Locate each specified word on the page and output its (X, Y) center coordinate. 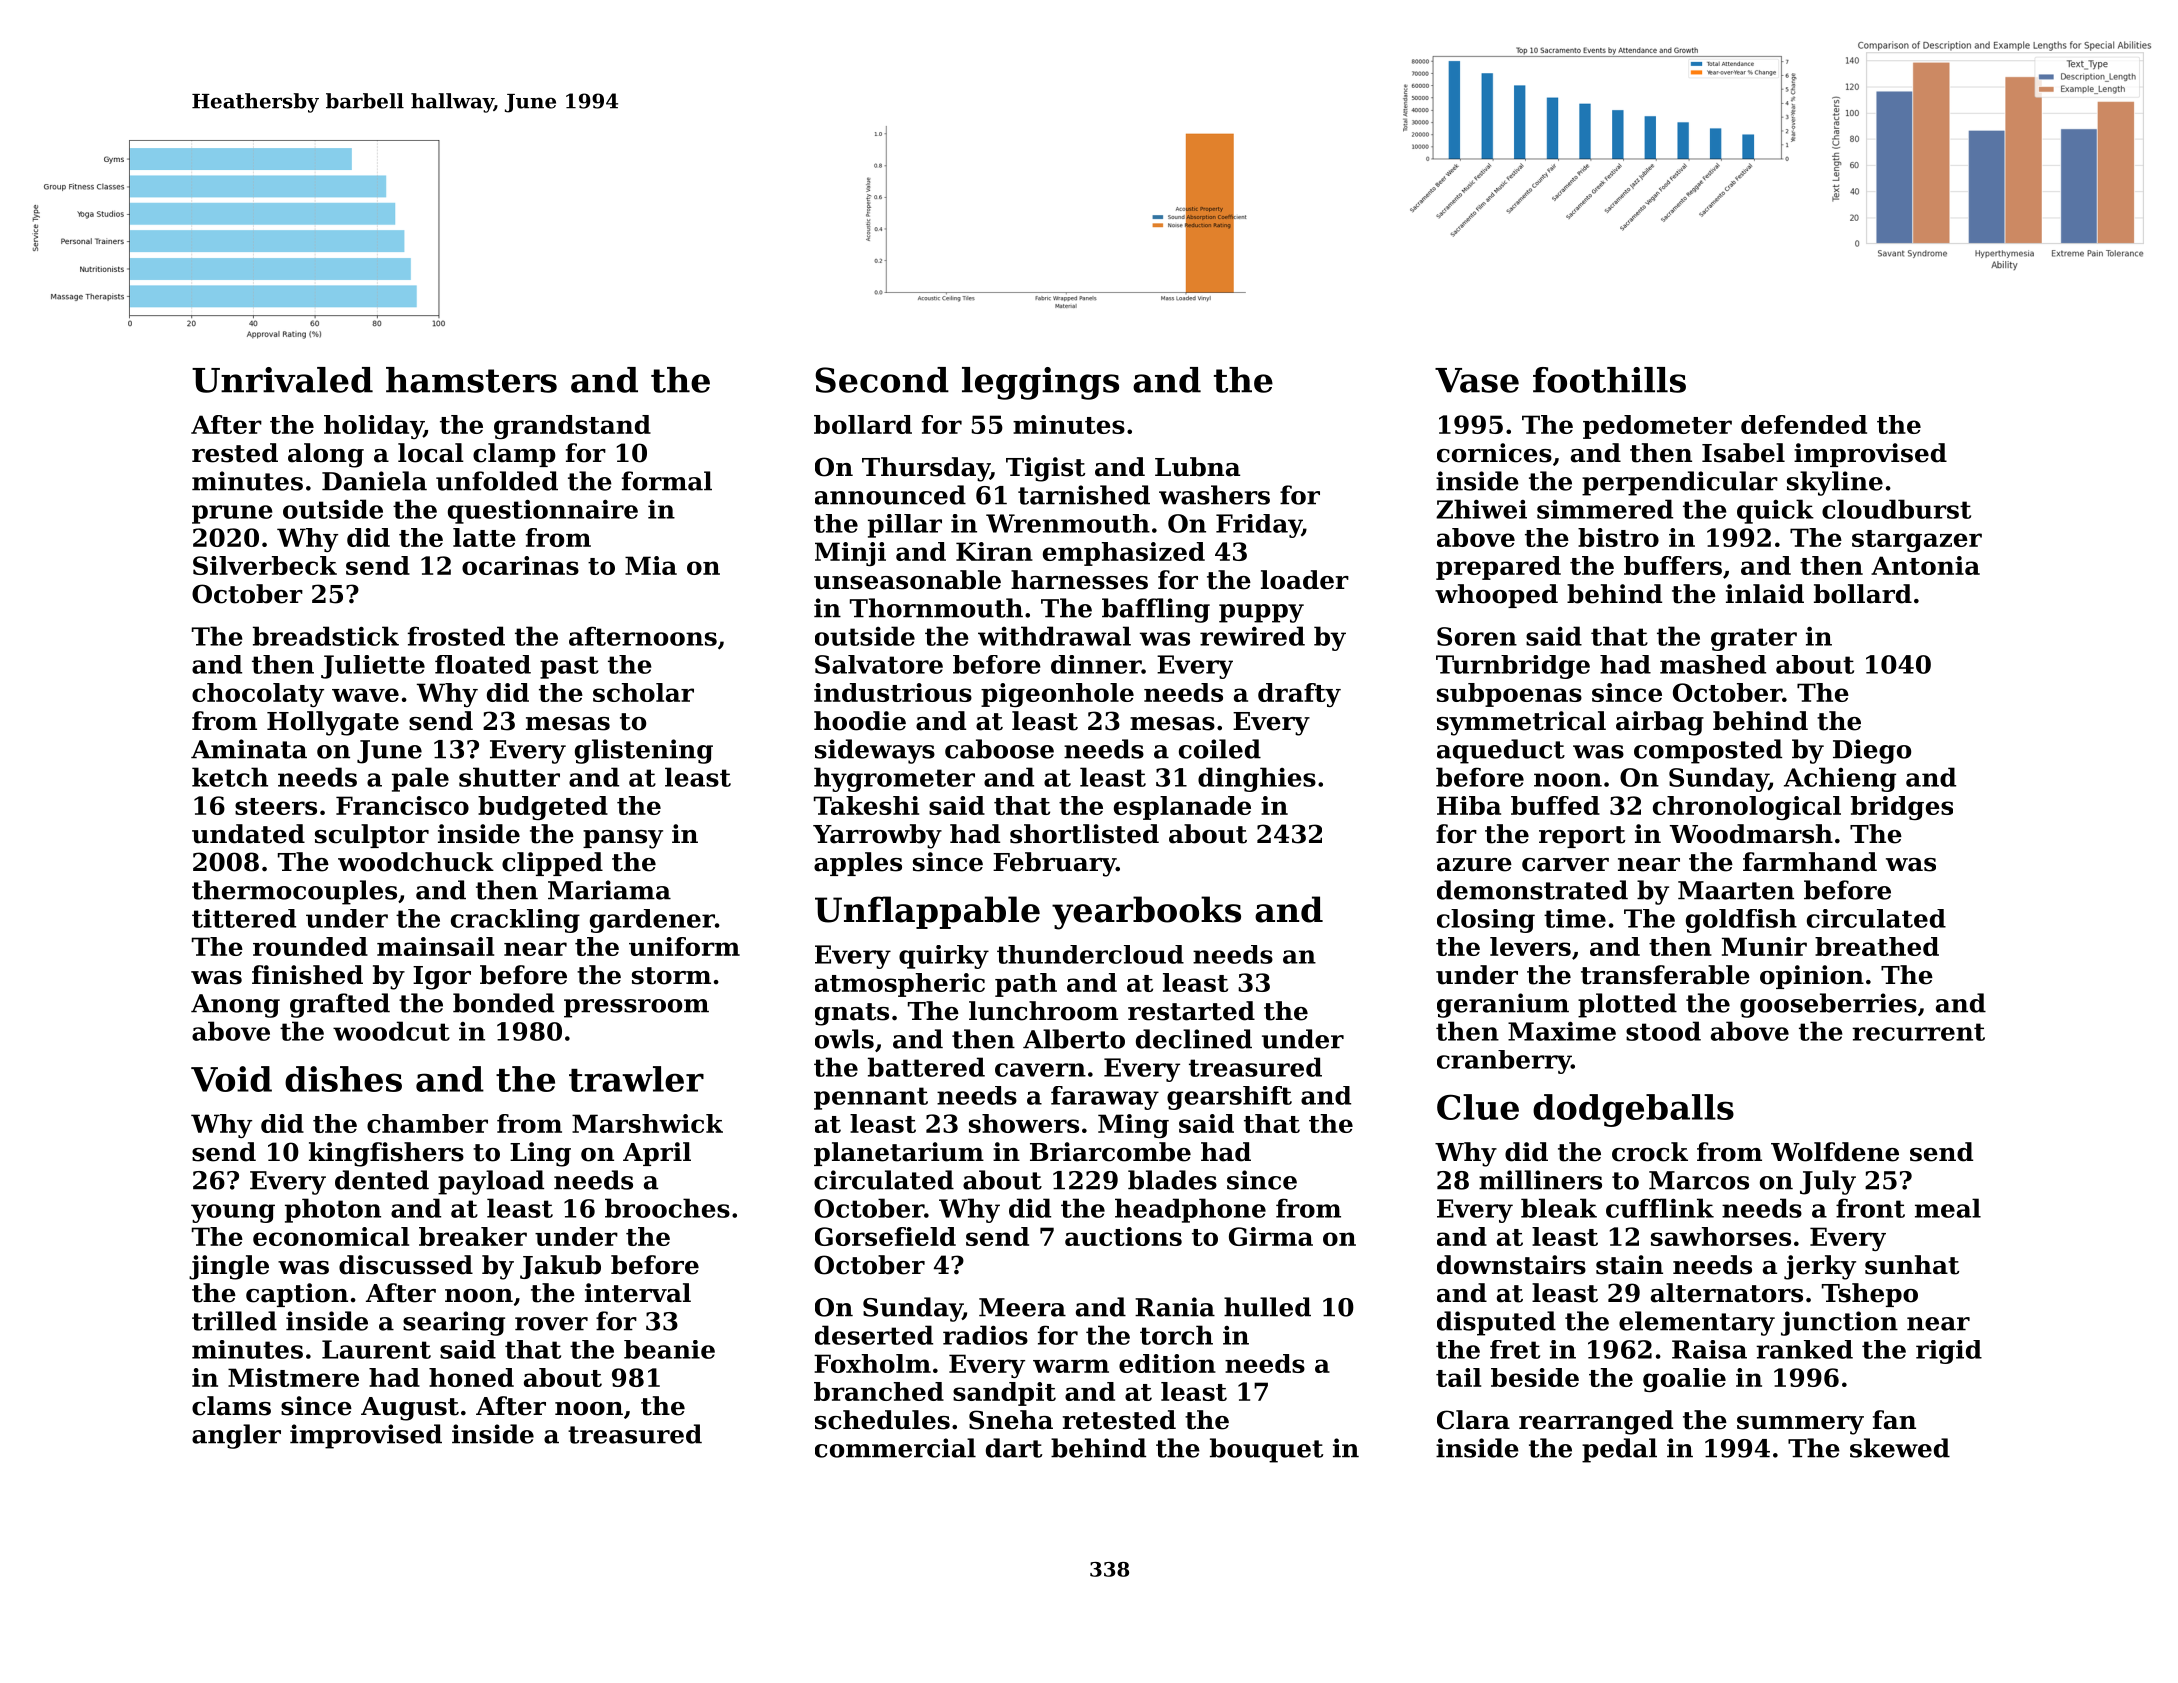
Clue (1478, 1107)
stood (1663, 1031)
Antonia (1925, 565)
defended (1804, 424)
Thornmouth (936, 608)
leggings (1040, 383)
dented (382, 1180)
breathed (1877, 946)
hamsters (471, 380)
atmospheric (900, 985)
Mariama (609, 890)
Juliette (373, 667)
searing (454, 1323)
